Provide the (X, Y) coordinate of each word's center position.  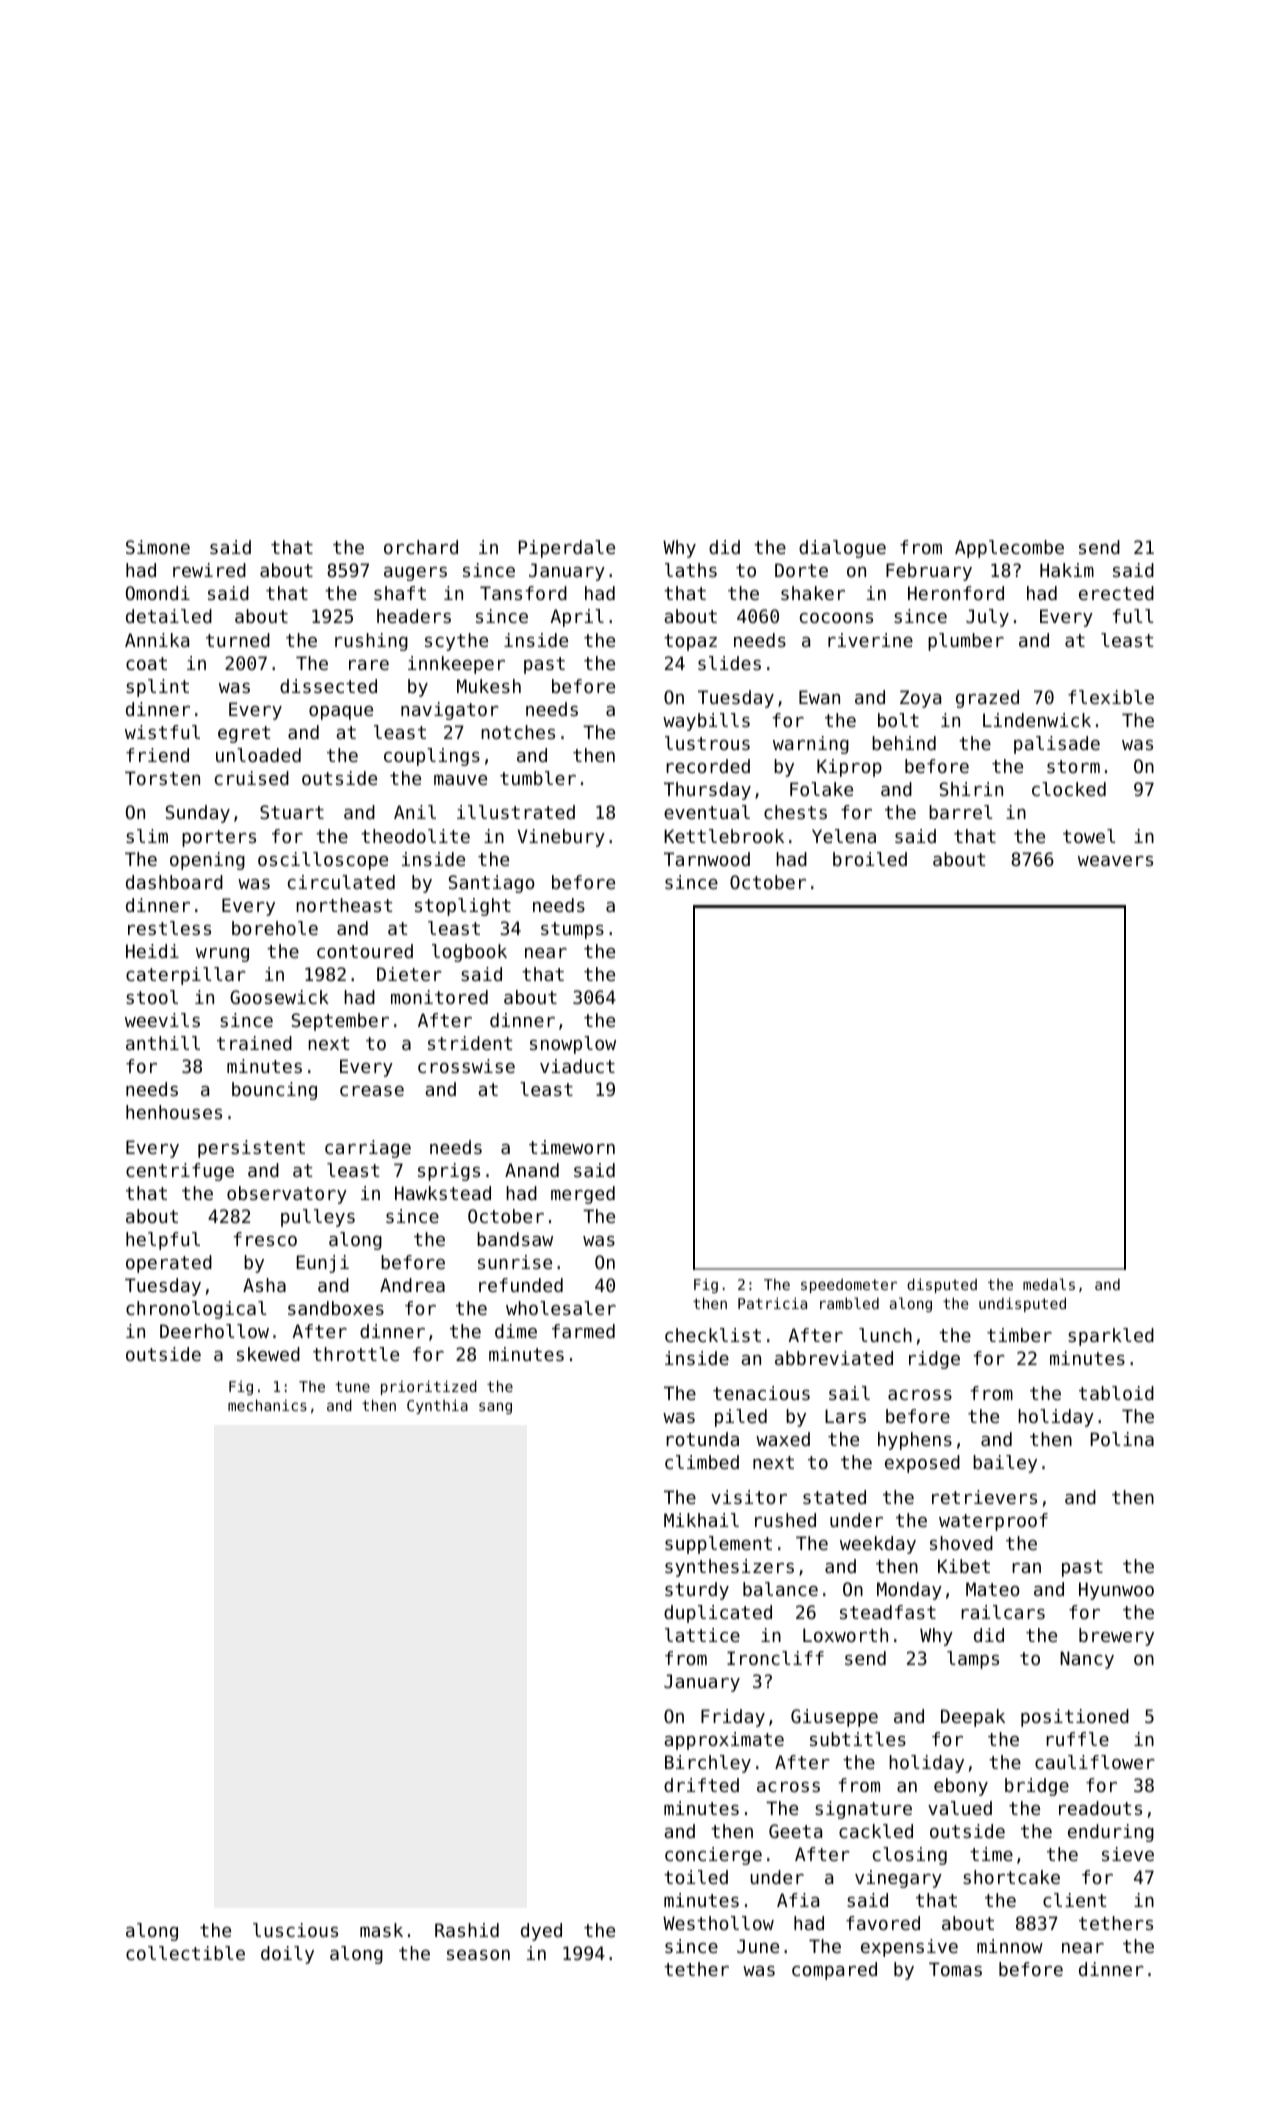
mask (381, 1930)
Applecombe (1009, 549)
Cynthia (437, 1406)
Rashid (467, 1930)
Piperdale (567, 549)
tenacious (761, 1393)
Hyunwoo (1116, 1591)
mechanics (267, 1405)
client (1074, 1900)
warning (811, 745)
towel (1089, 836)
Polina (1122, 1439)
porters (219, 838)
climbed (702, 1462)
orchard (421, 547)
